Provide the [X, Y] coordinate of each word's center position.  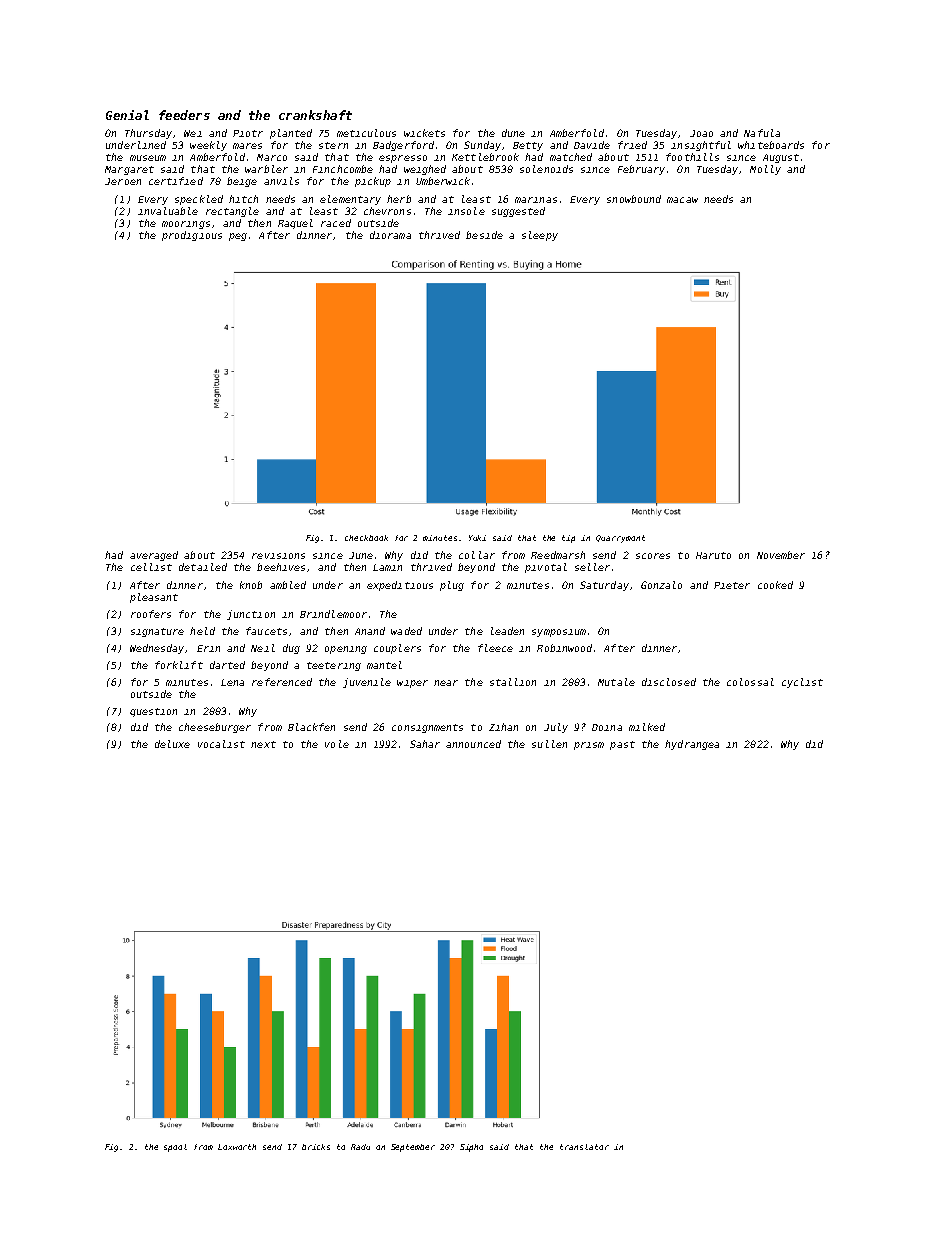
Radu [360, 1147]
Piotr [248, 133]
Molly [765, 170]
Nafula [762, 133]
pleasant [154, 598]
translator [584, 1147]
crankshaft [315, 115]
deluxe [172, 744]
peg [238, 237]
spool [175, 1148]
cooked [775, 585]
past [622, 745]
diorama [390, 235]
